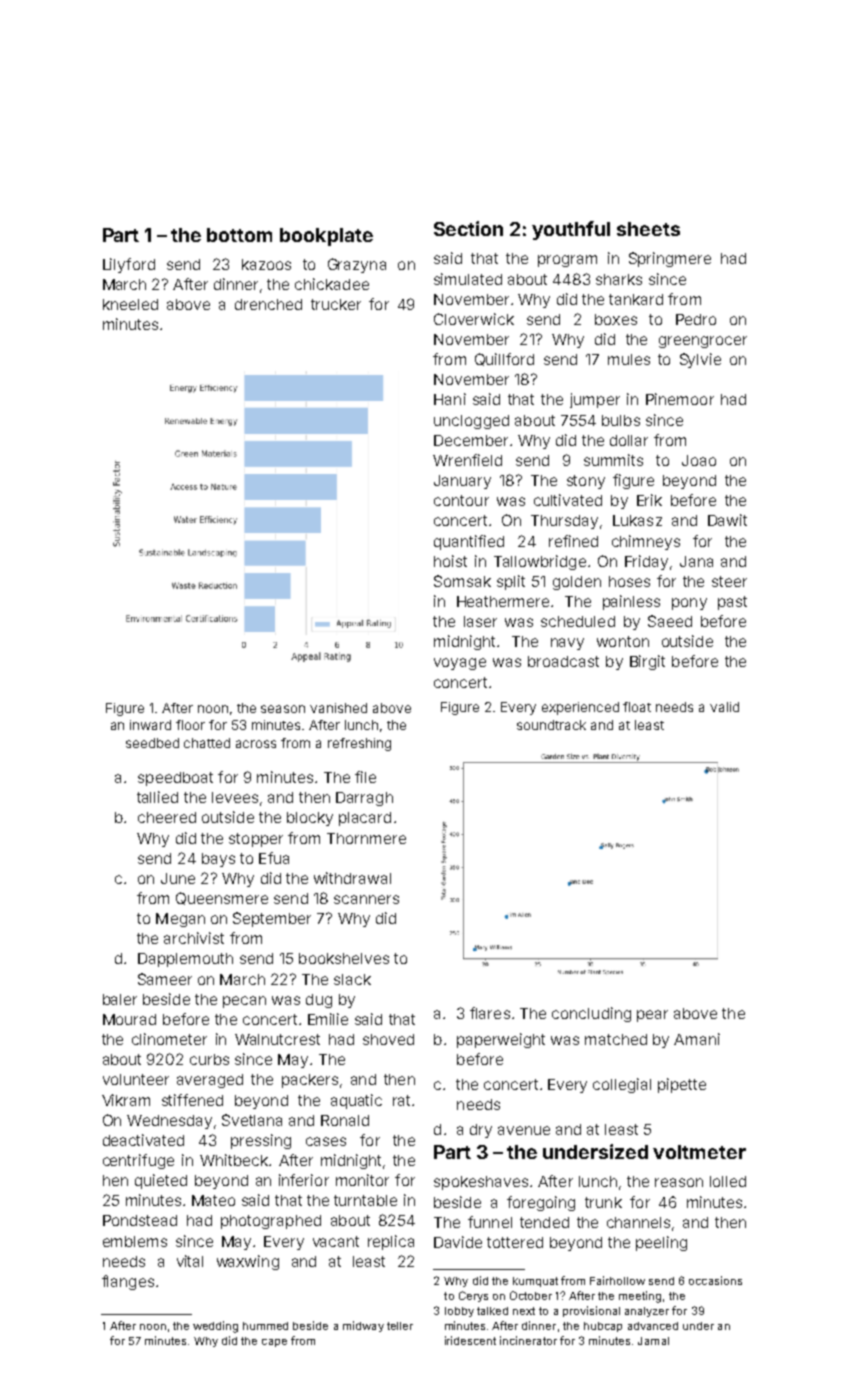 The image size is (849, 1400). What do you see at coordinates (388, 1039) in the image?
I see `shoved` at bounding box center [388, 1039].
